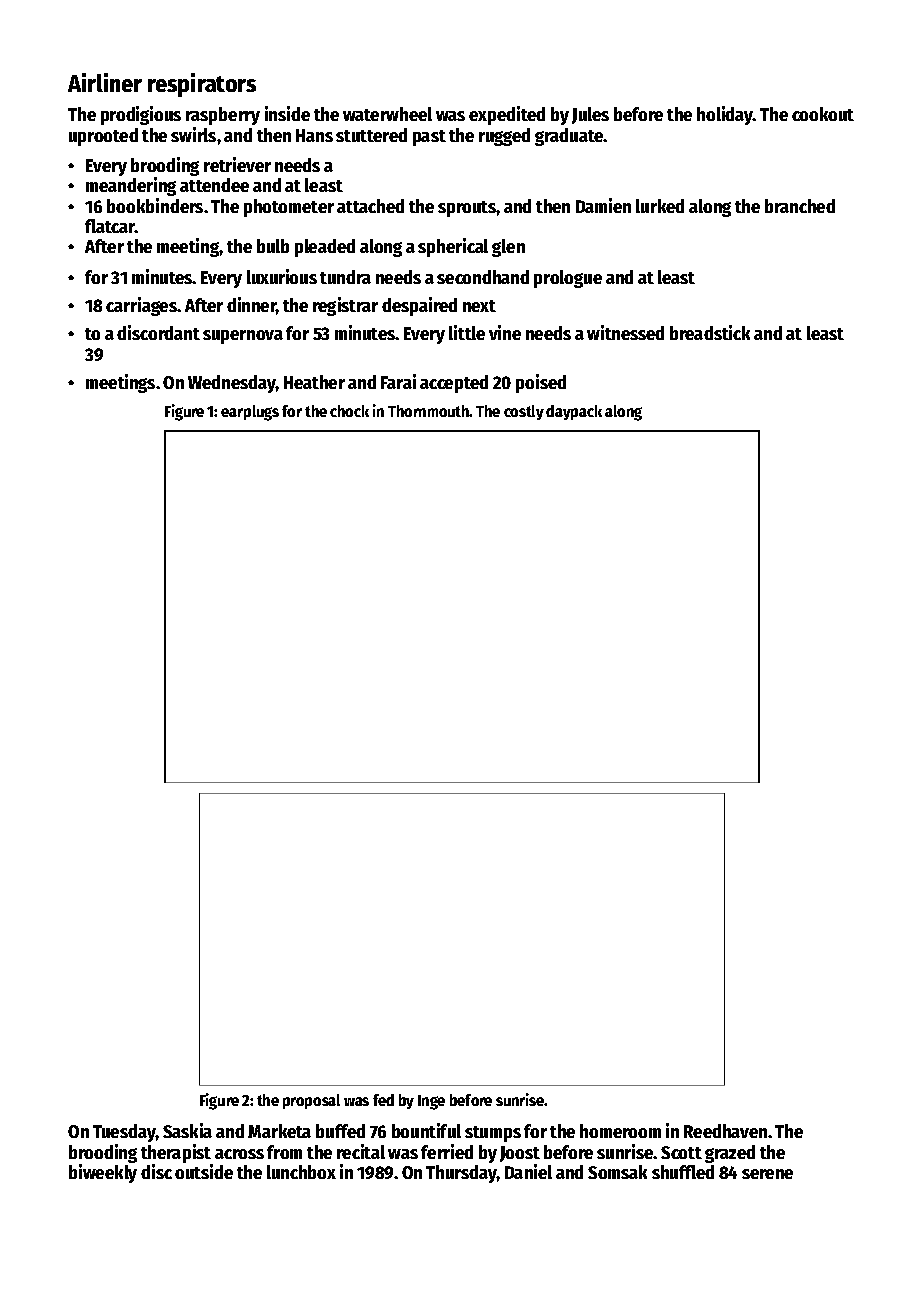  What do you see at coordinates (124, 1133) in the page?
I see `Tuesday` at bounding box center [124, 1133].
